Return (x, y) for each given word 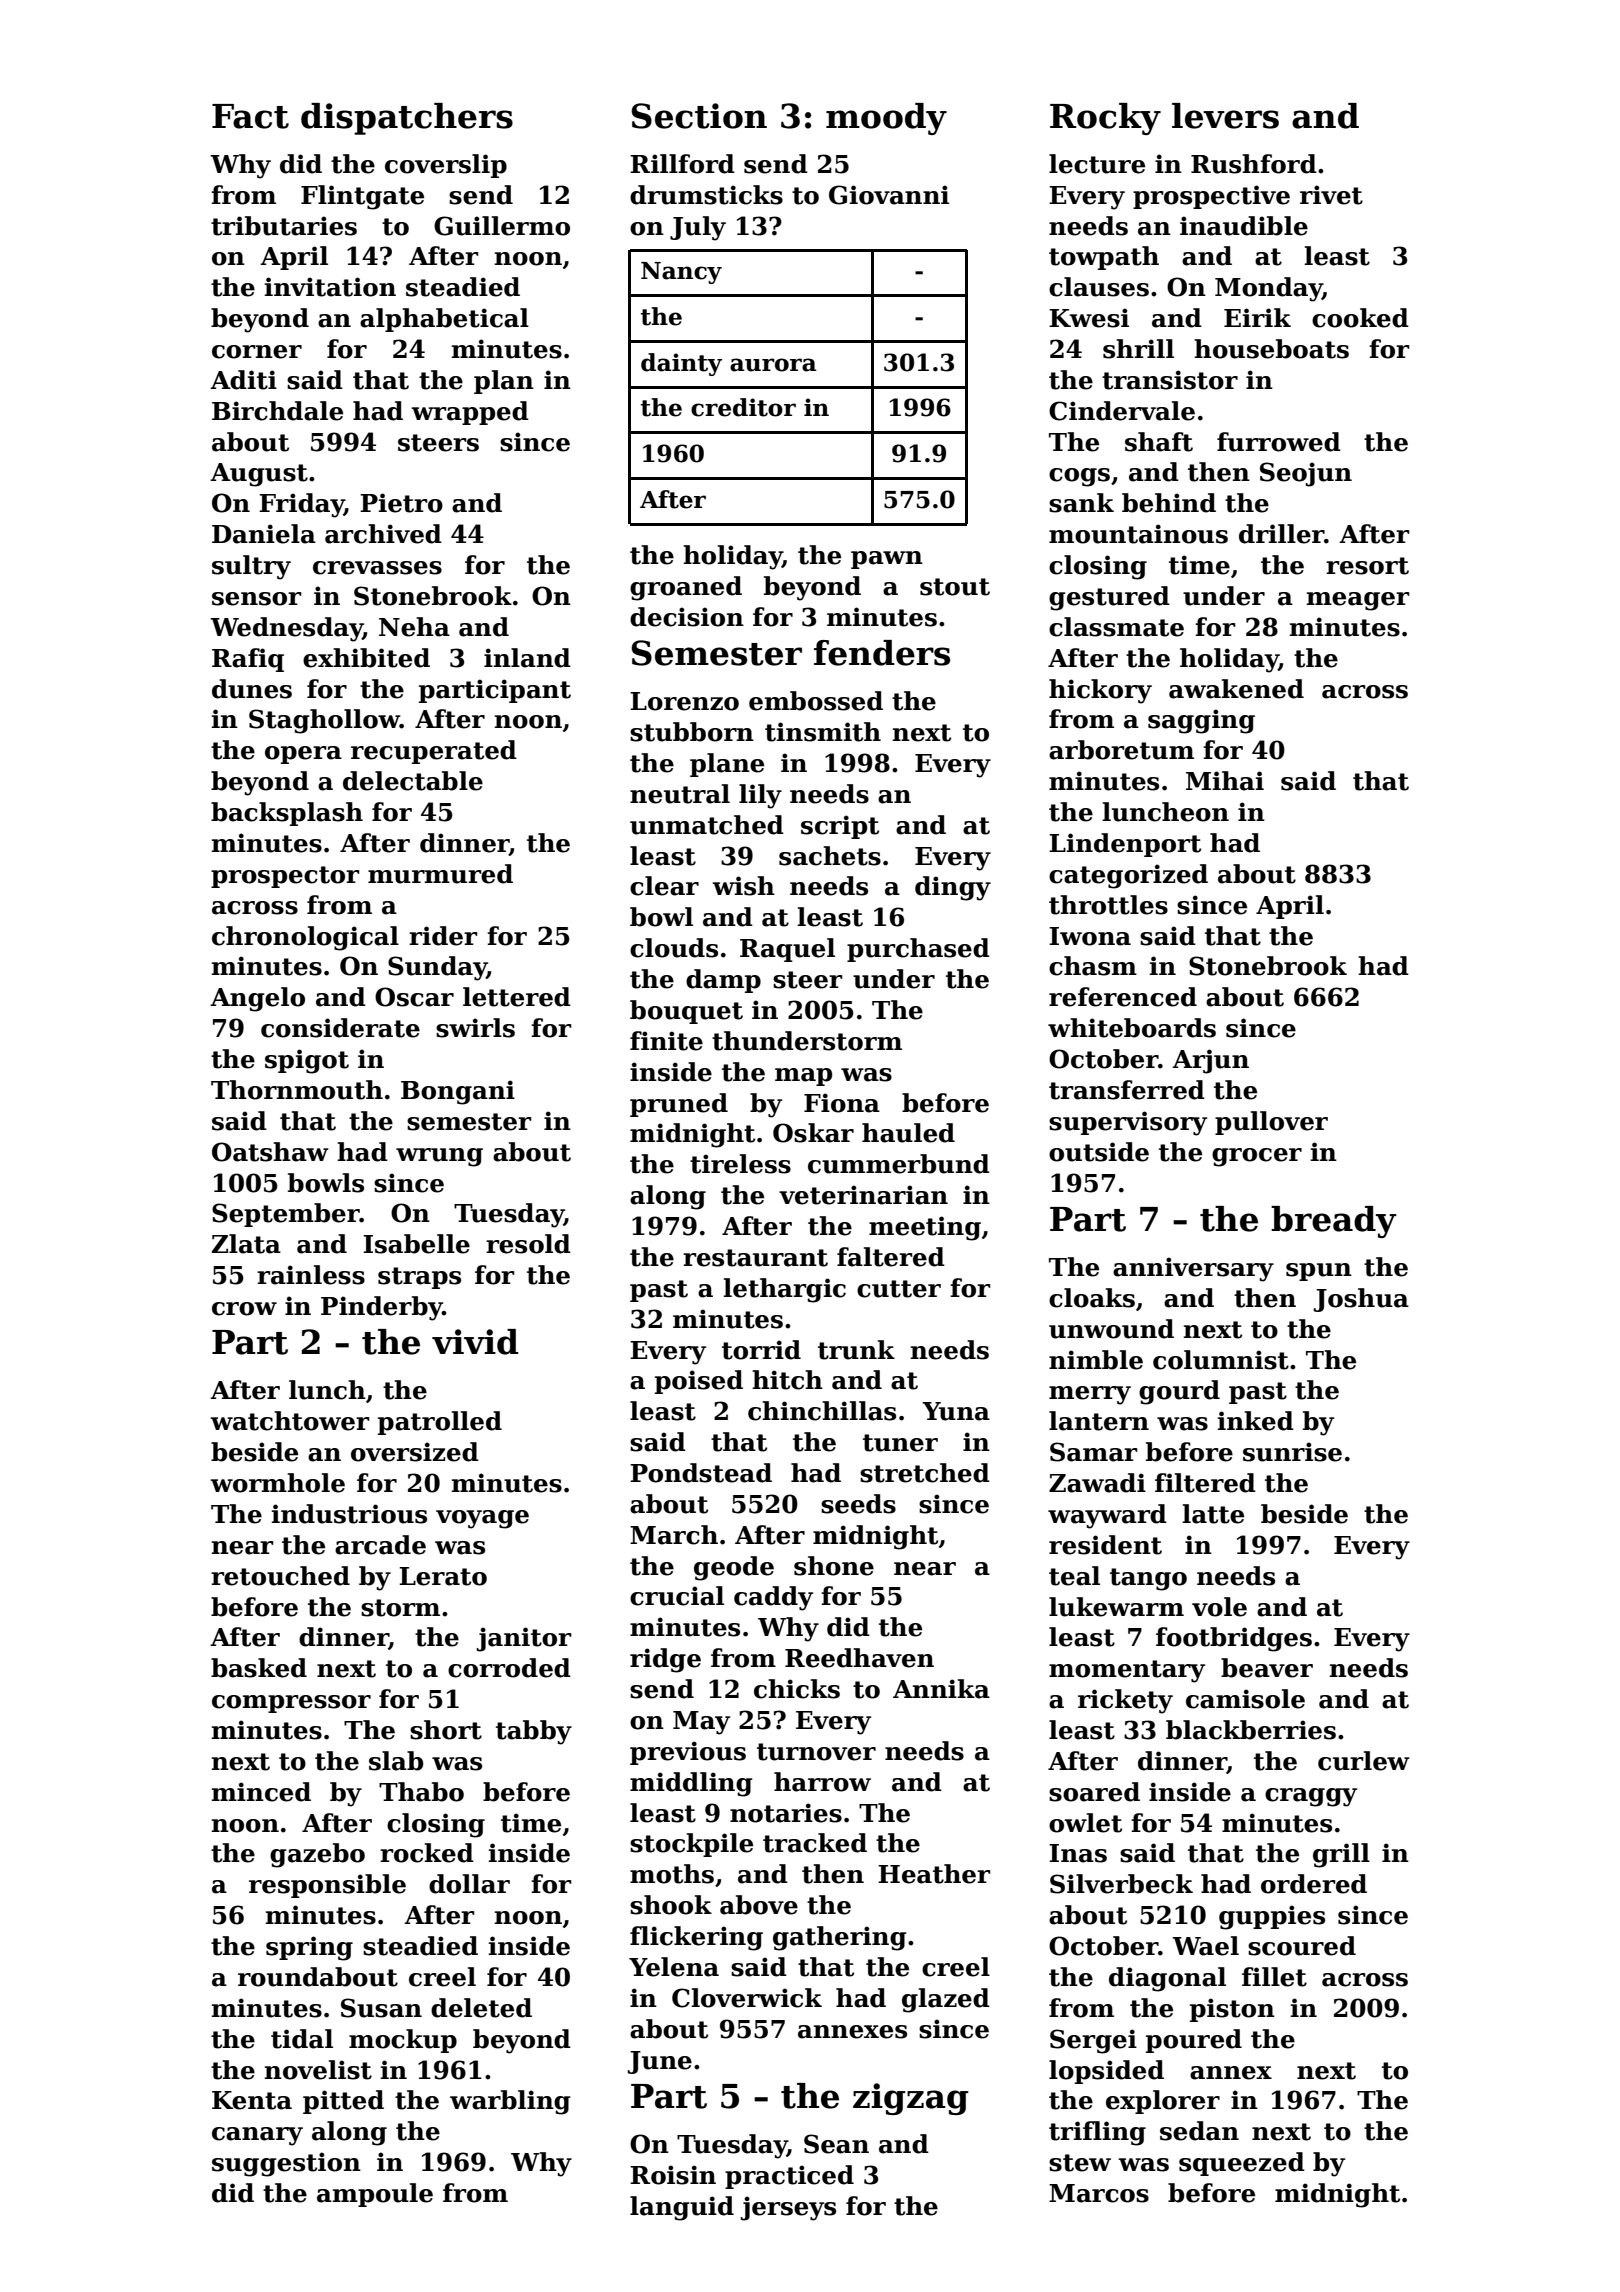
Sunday (437, 968)
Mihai (1225, 781)
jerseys (788, 2208)
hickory (1100, 691)
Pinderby (382, 1308)
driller (1282, 534)
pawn (887, 560)
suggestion (286, 2164)
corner (257, 352)
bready (1334, 1222)
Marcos (1099, 2193)
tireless (740, 1164)
